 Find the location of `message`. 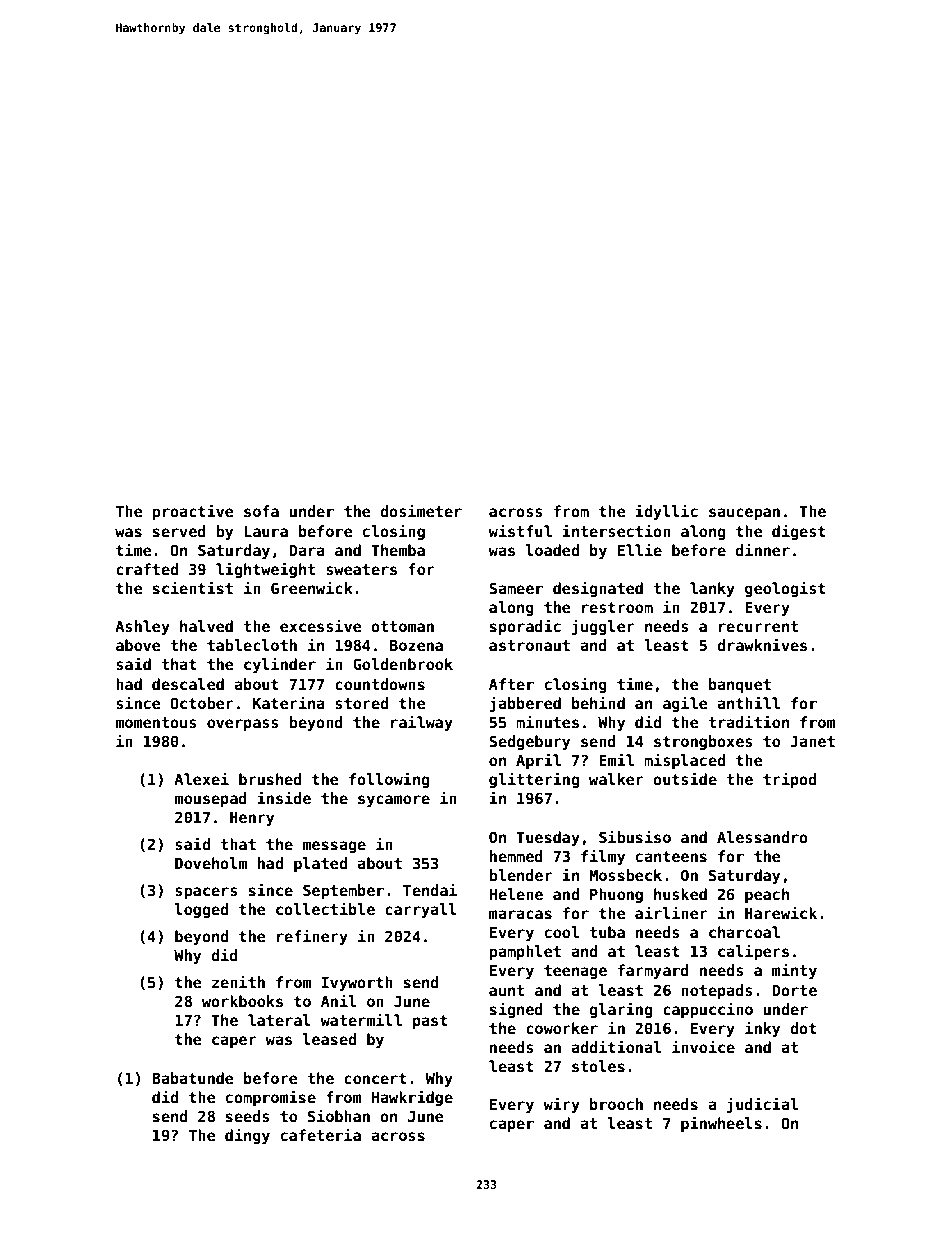

message is located at coordinates (334, 847).
